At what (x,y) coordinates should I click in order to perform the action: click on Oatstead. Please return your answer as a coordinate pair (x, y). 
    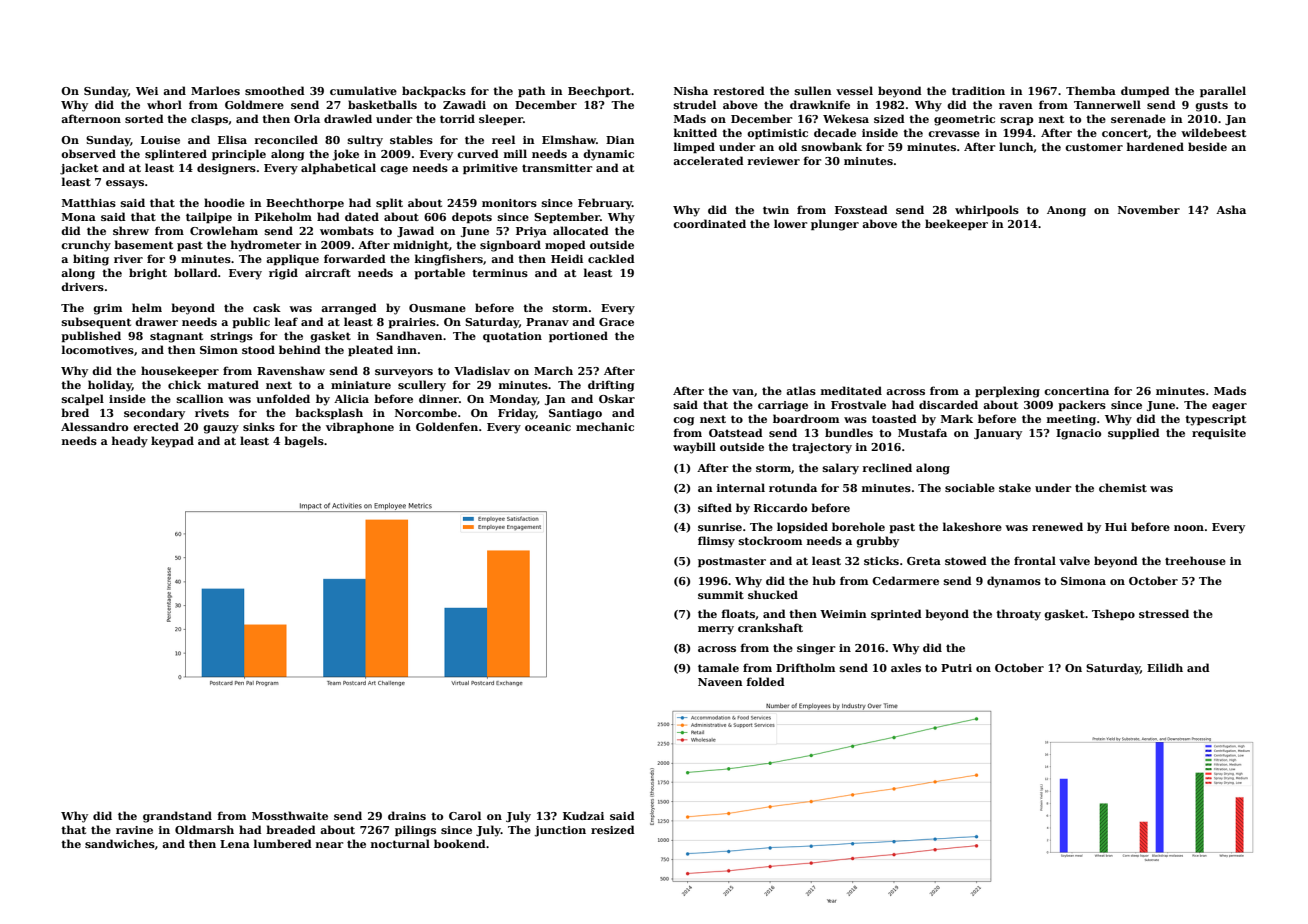
    Looking at the image, I should click on (736, 432).
